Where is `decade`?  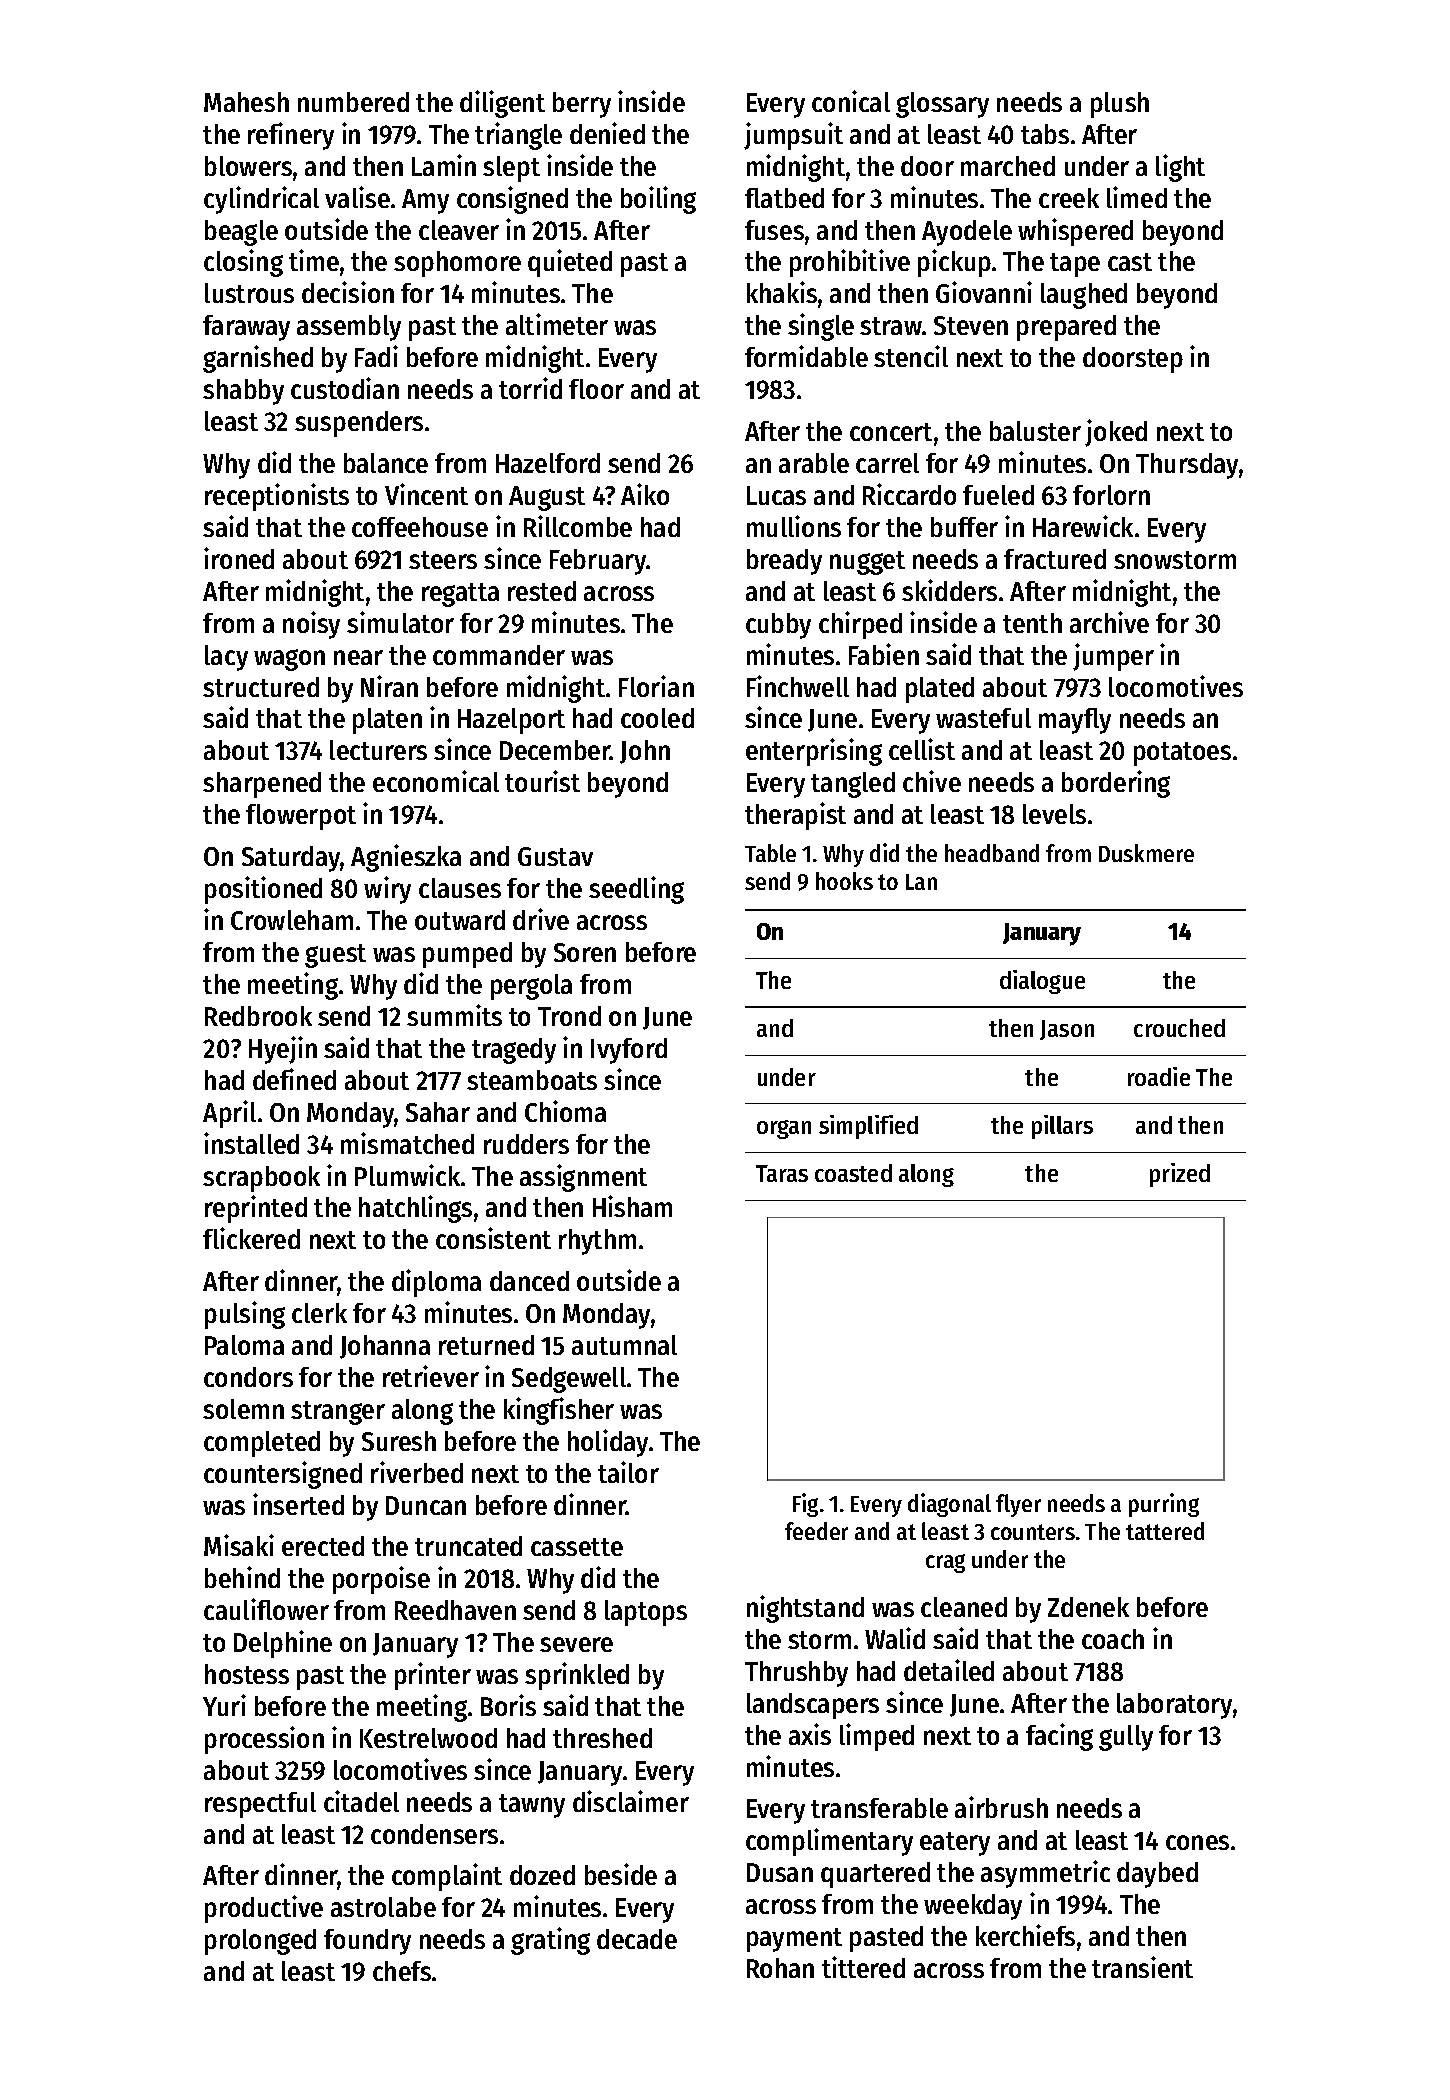
decade is located at coordinates (637, 1939).
